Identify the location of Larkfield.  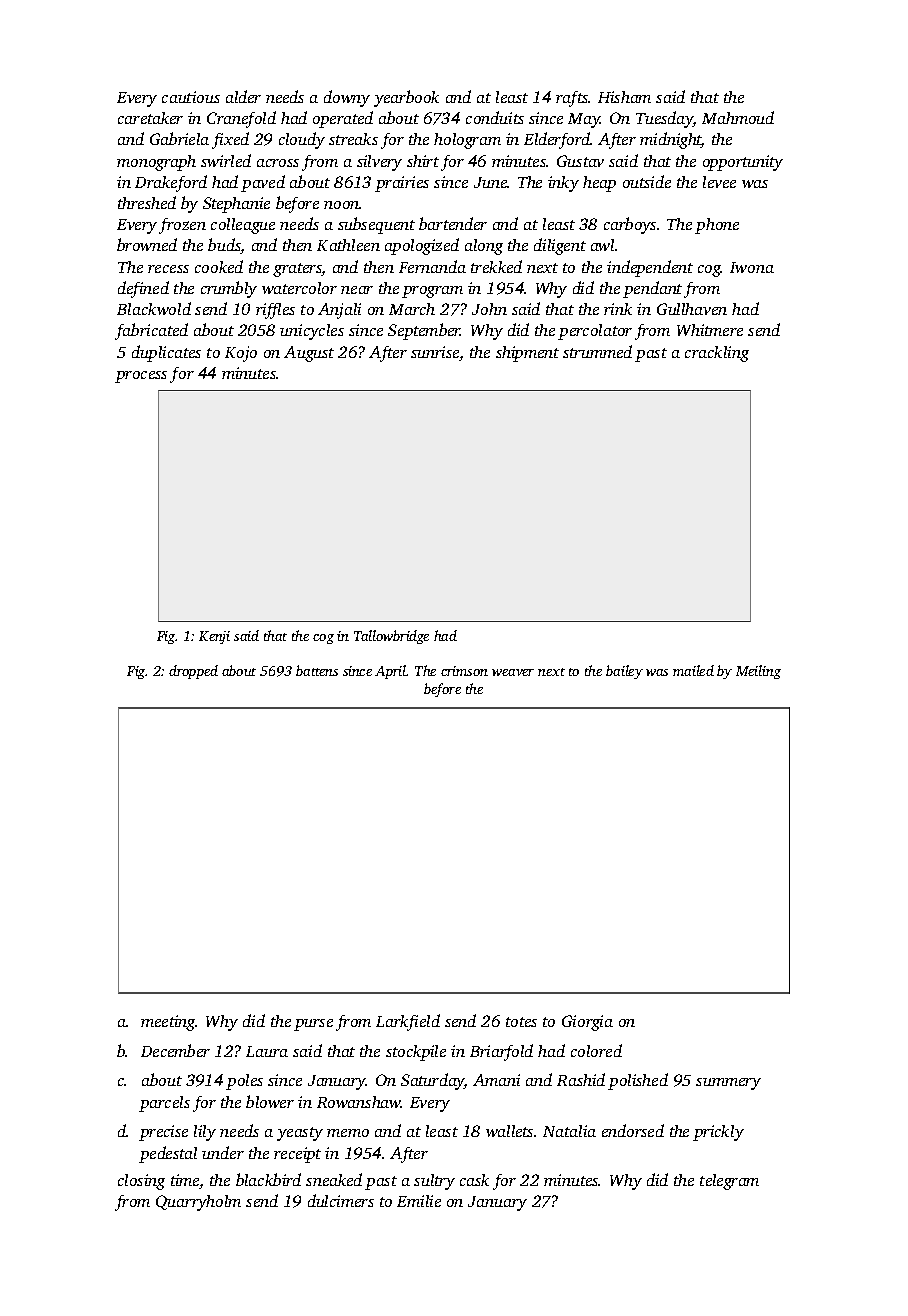
(408, 1022).
